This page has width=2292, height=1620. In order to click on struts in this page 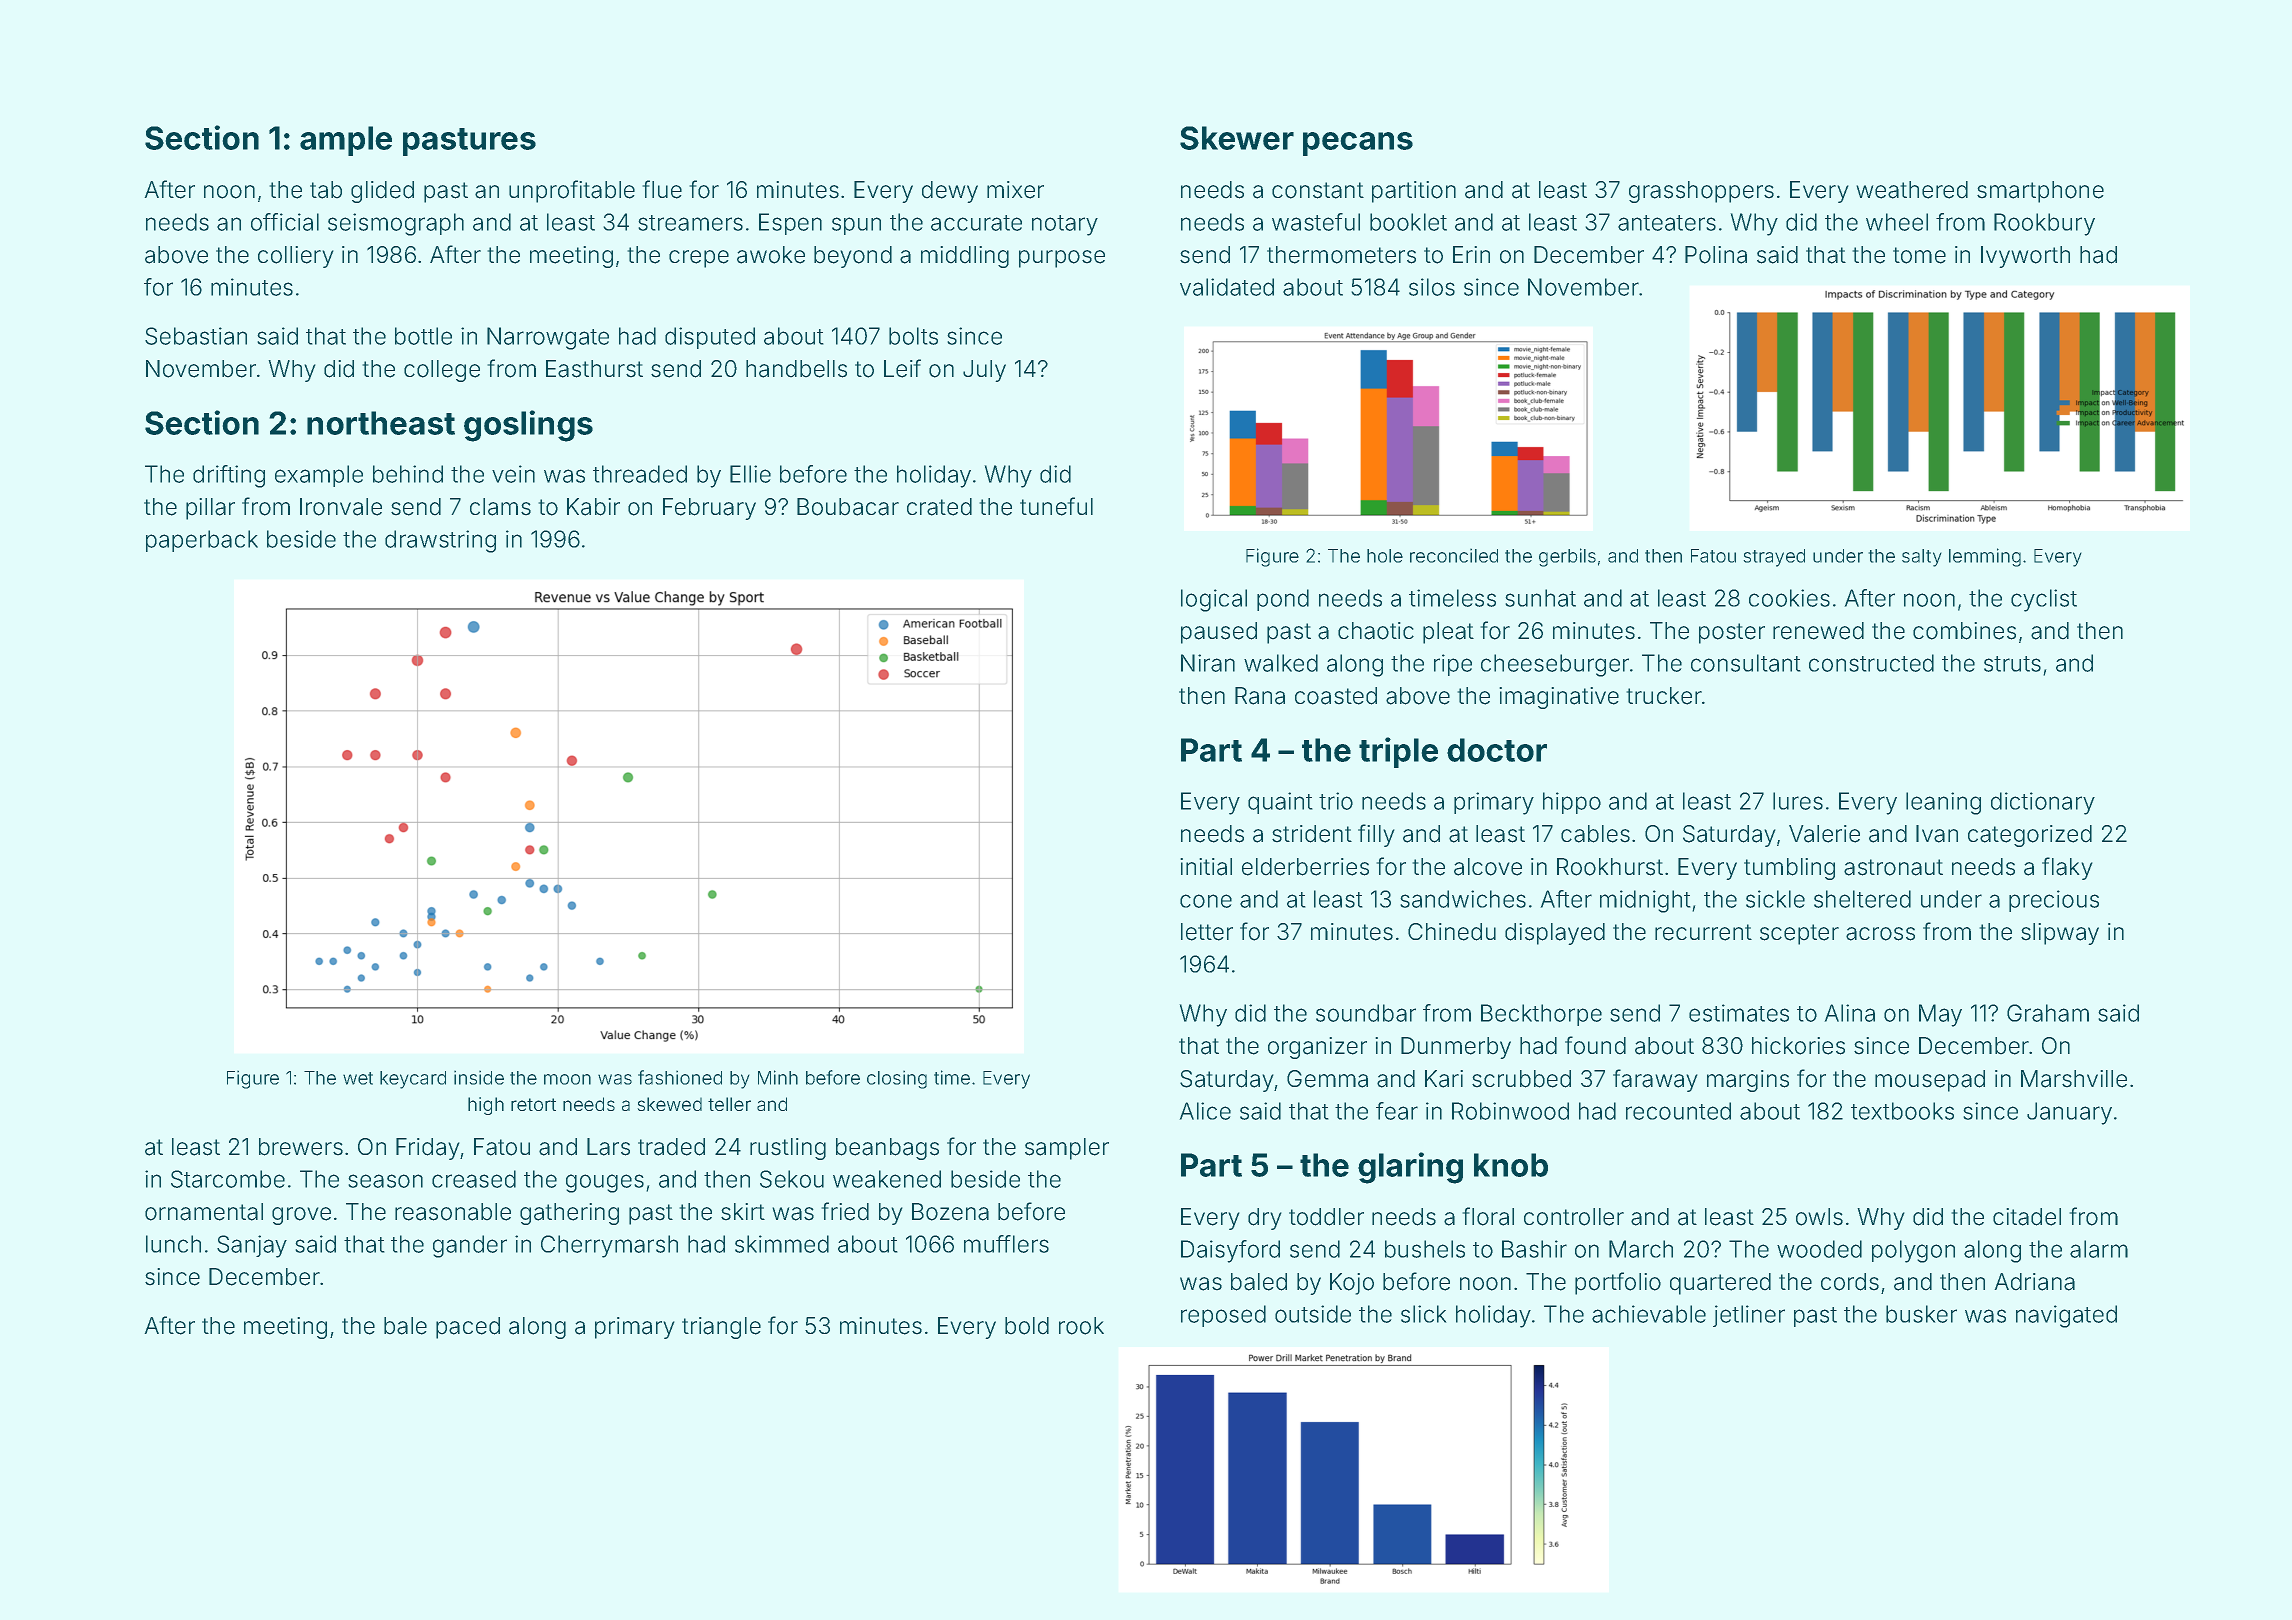, I will do `click(2012, 664)`.
